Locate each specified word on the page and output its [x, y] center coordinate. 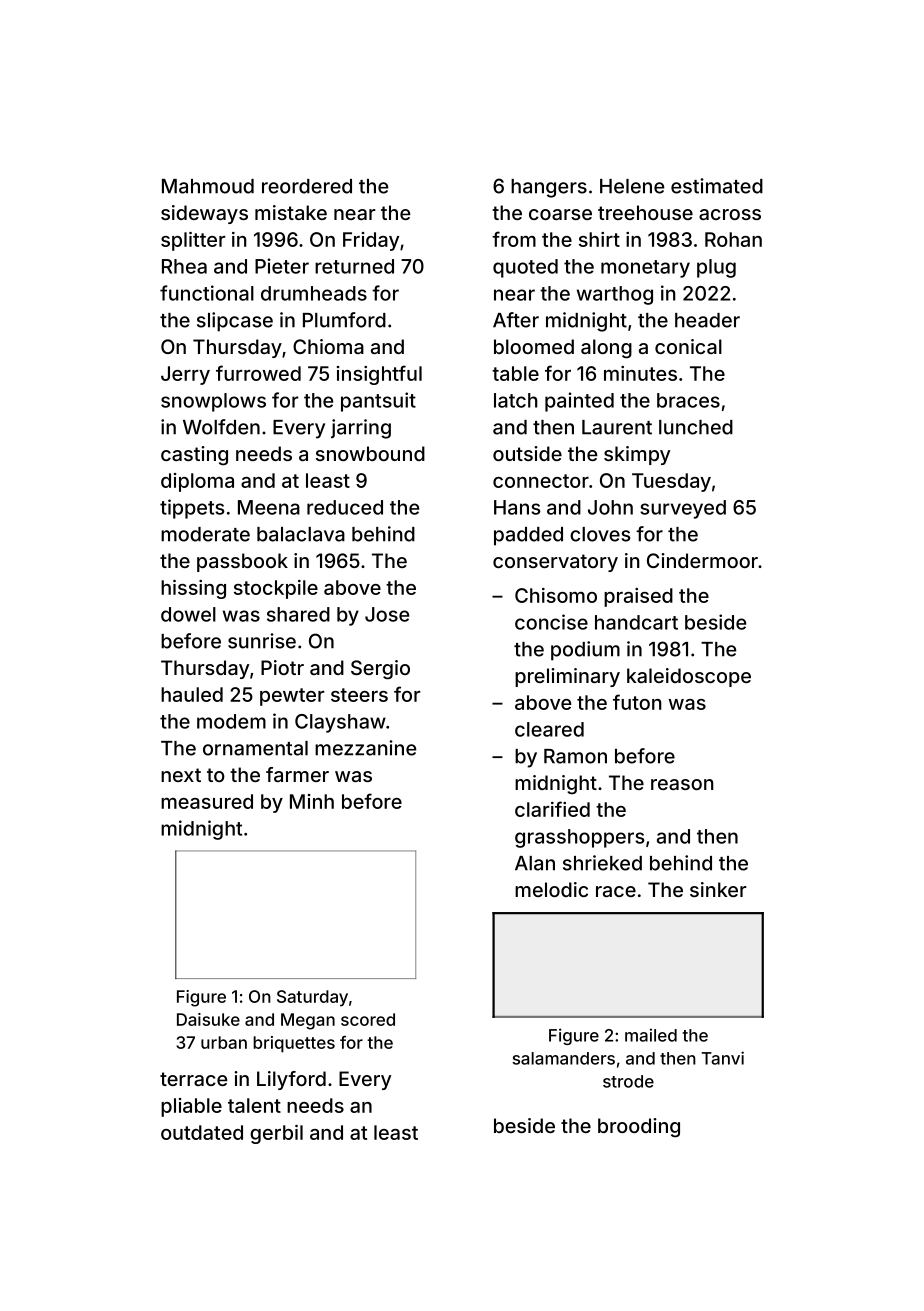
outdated [202, 1132]
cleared [549, 729]
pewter [292, 697]
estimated [717, 186]
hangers [549, 188]
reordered [307, 186]
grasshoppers [580, 838]
